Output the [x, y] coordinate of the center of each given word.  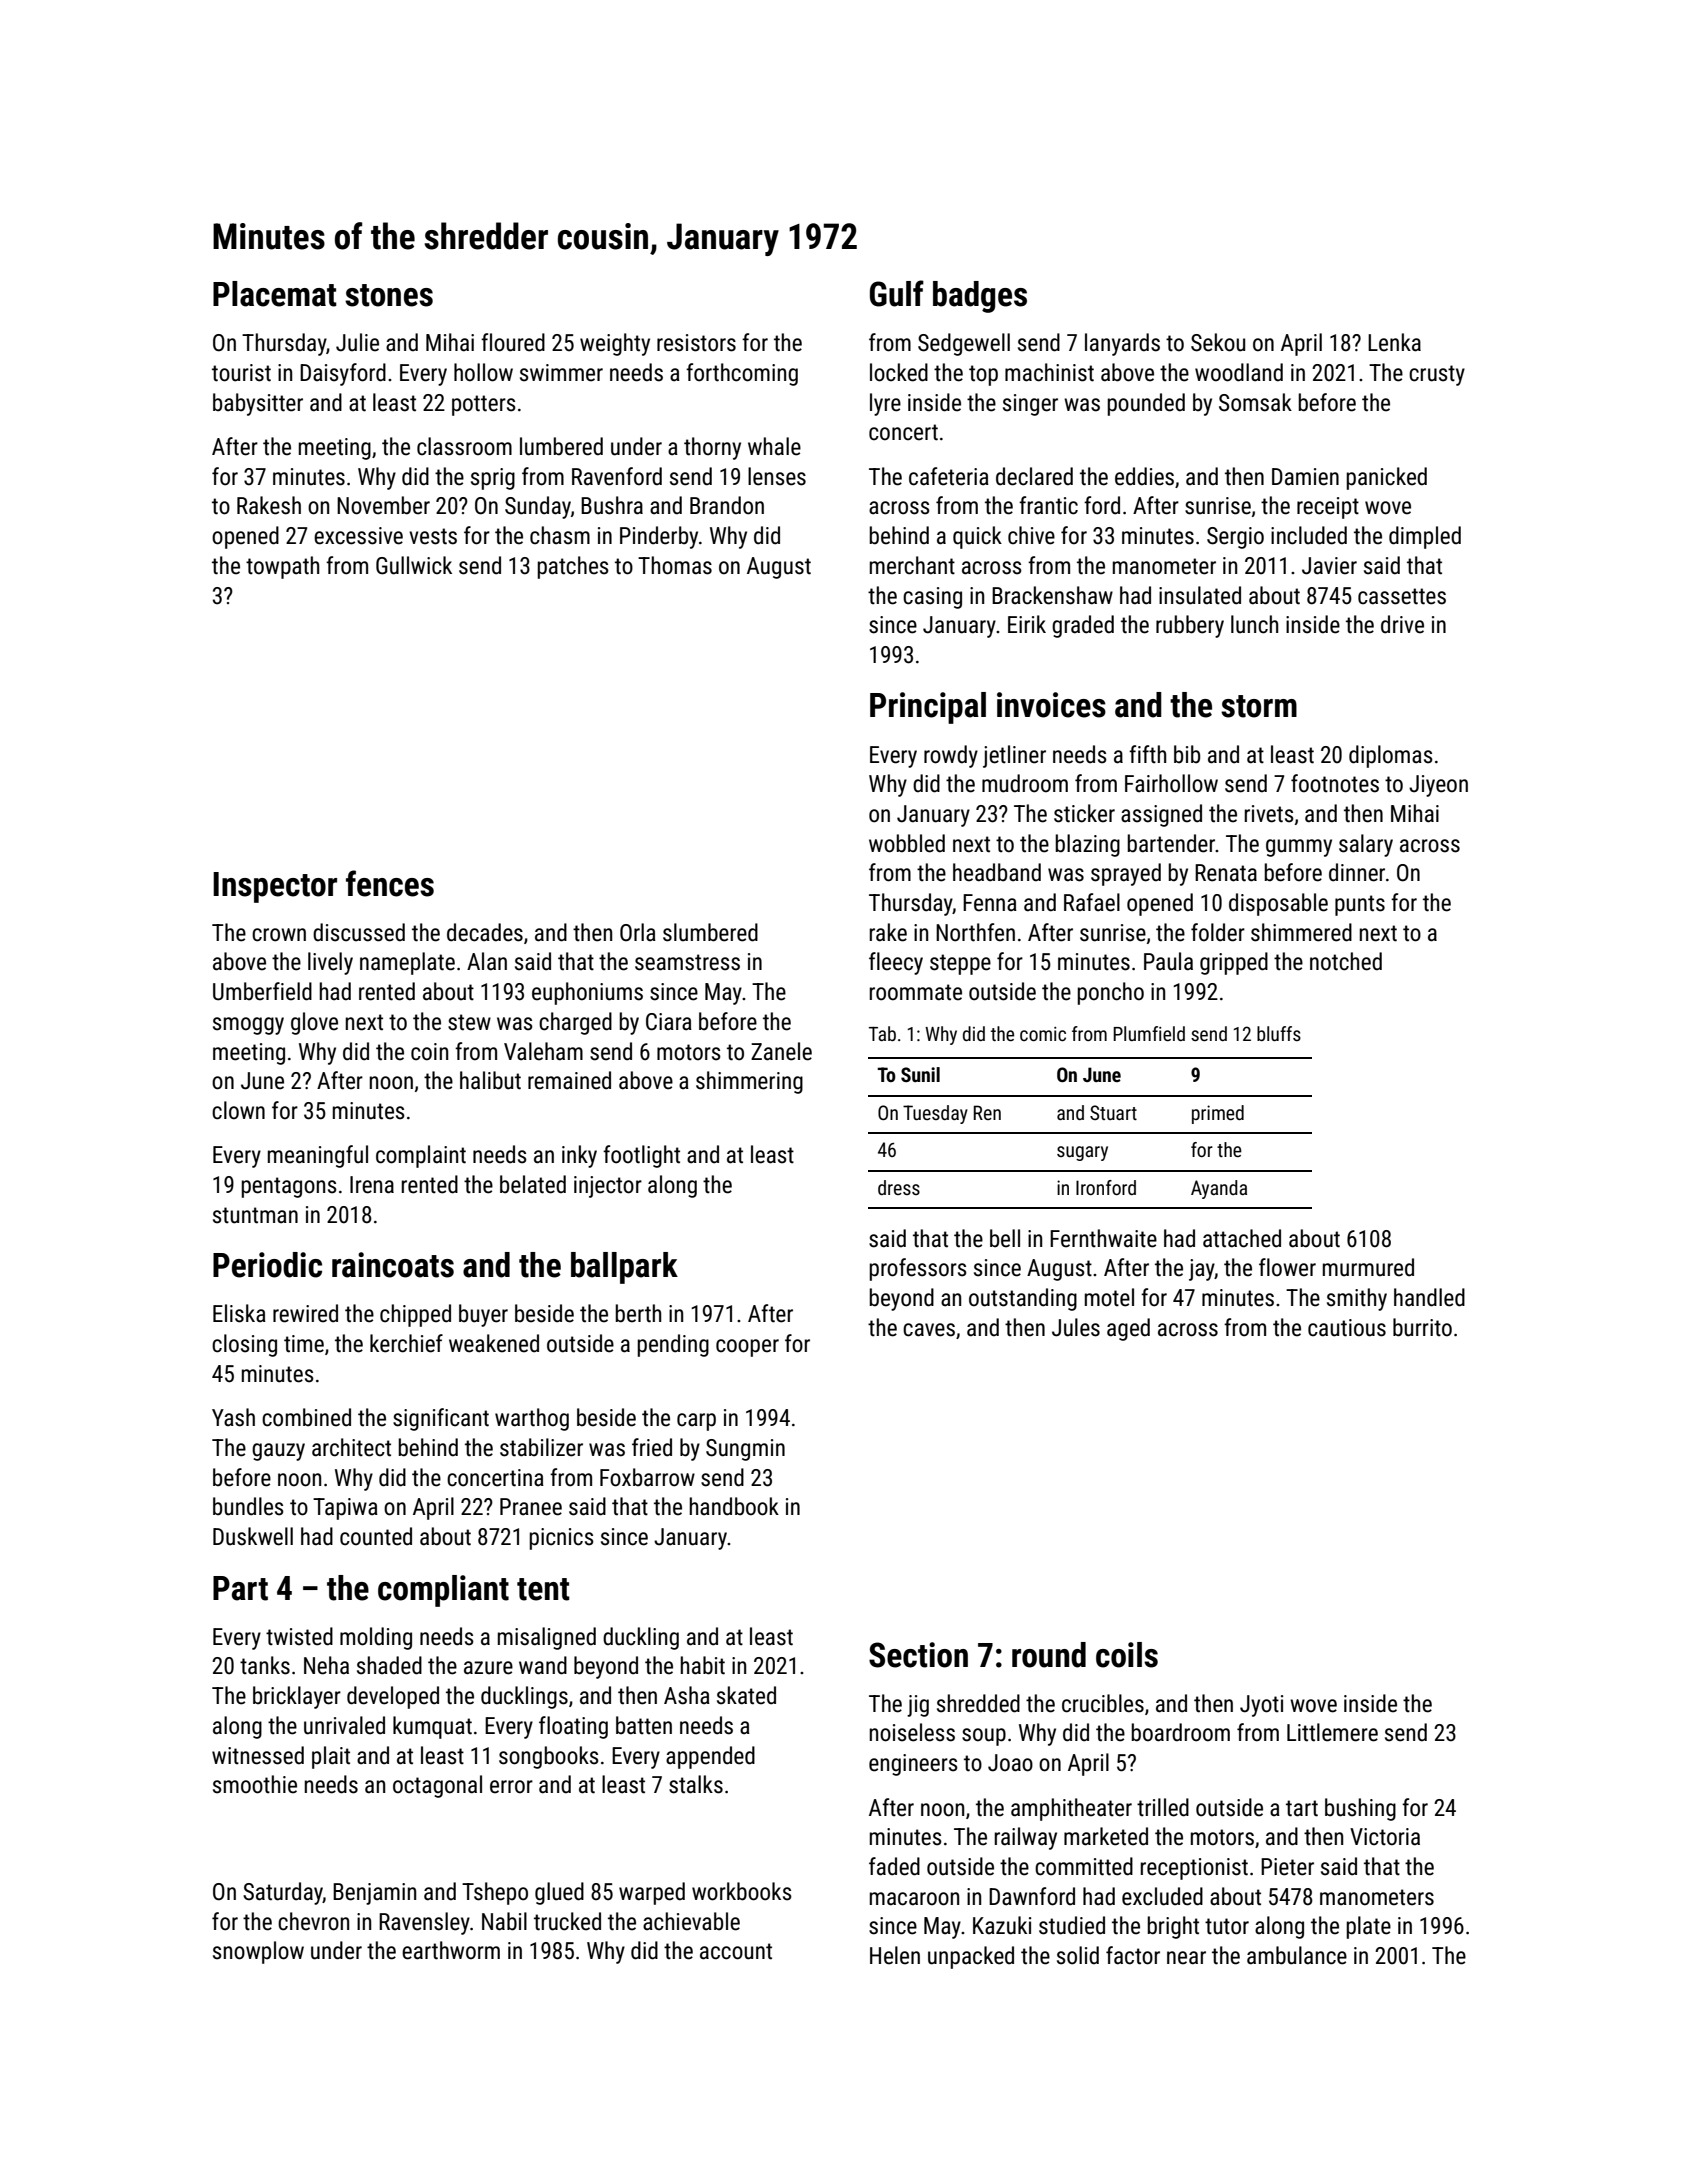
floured [513, 342]
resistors [696, 343]
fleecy [896, 963]
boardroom [1180, 1732]
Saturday [283, 1893]
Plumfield [1149, 1033]
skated [746, 1695]
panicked [1386, 478]
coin [429, 1052]
